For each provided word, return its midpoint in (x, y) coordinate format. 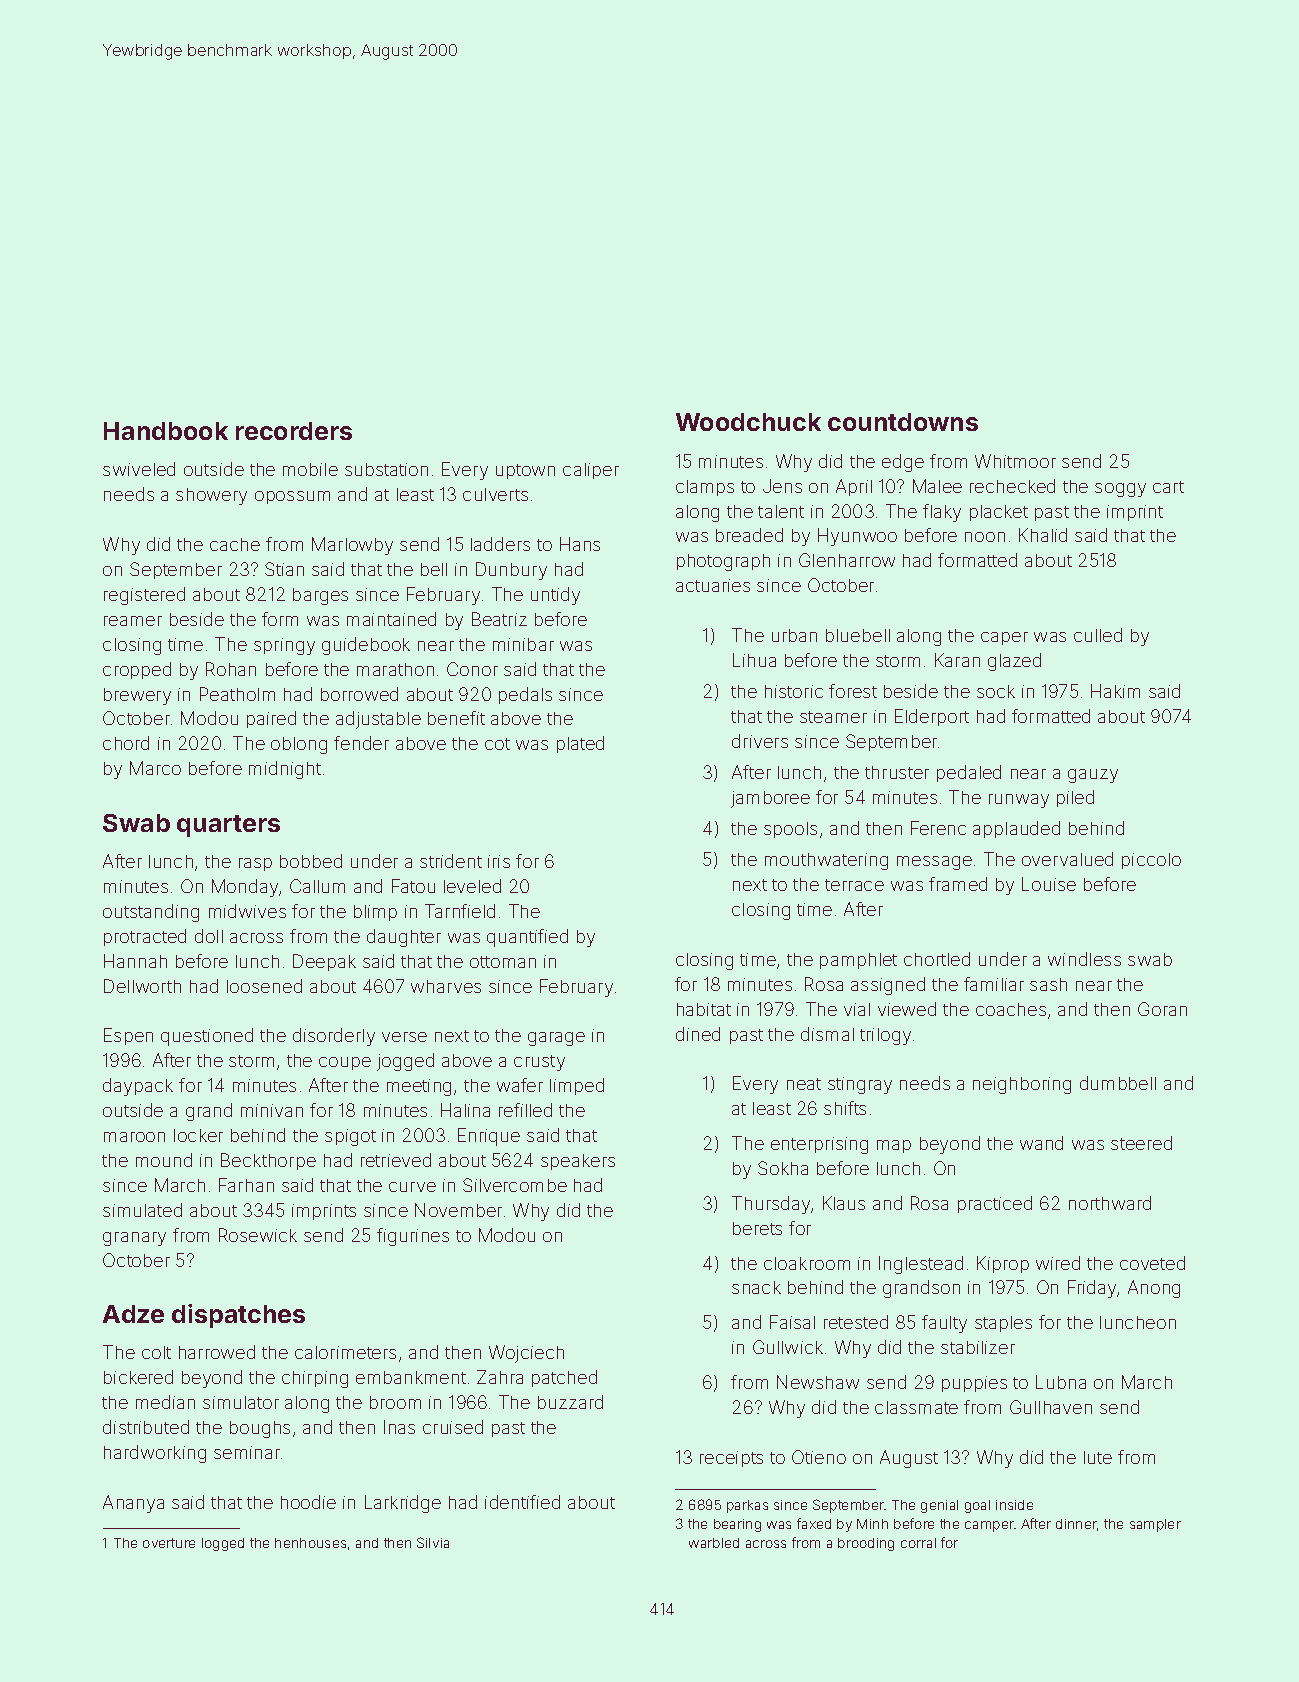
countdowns (903, 422)
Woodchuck (748, 422)
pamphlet (858, 961)
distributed (146, 1427)
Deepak (324, 962)
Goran (1162, 1009)
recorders (294, 431)
